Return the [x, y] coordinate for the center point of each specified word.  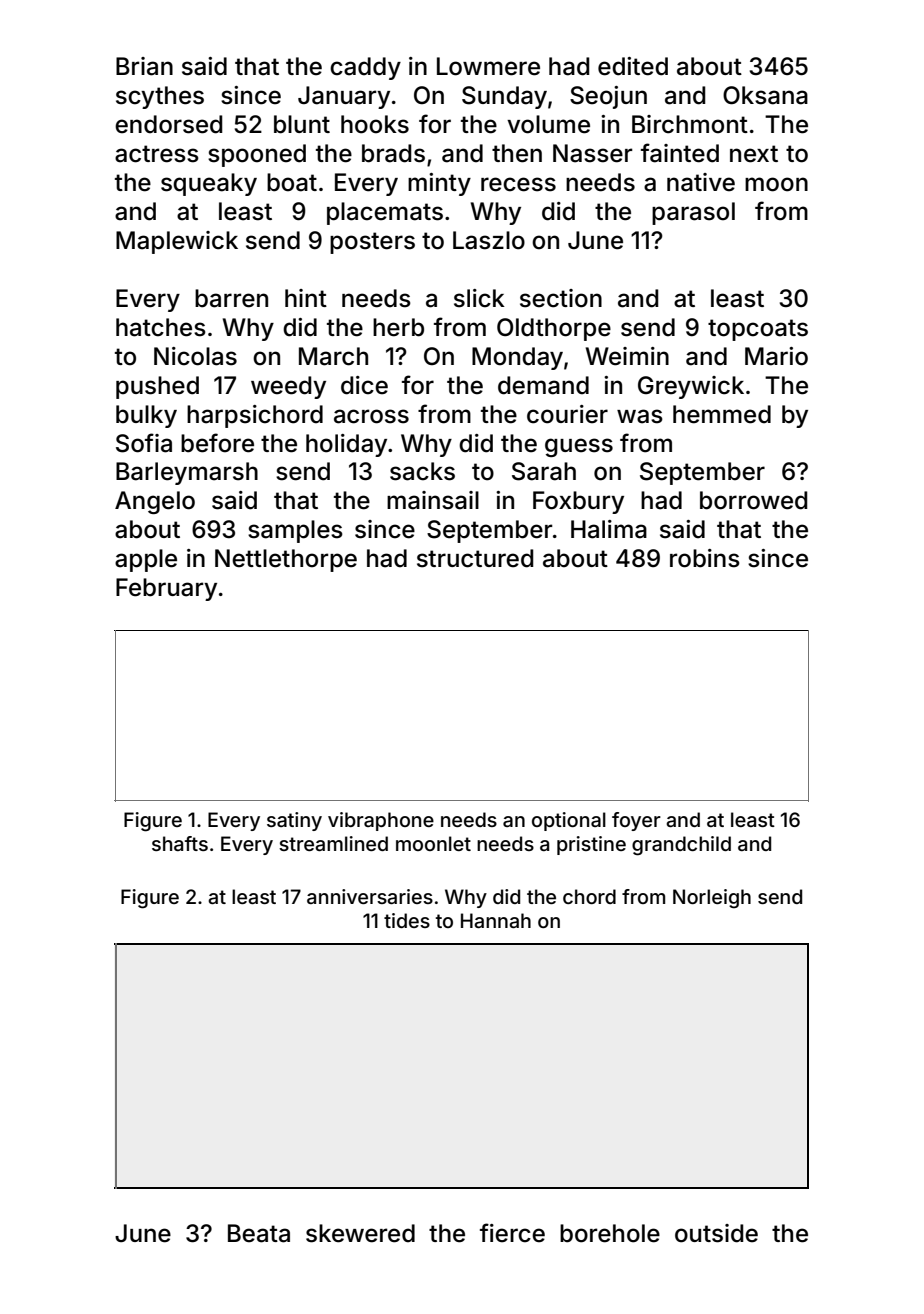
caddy [365, 68]
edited [633, 66]
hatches [161, 327]
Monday [517, 358]
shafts [180, 843]
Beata [259, 1233]
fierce [512, 1233]
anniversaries [370, 896]
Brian [144, 66]
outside [716, 1233]
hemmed [722, 414]
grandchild [681, 846]
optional [569, 821]
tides [407, 920]
